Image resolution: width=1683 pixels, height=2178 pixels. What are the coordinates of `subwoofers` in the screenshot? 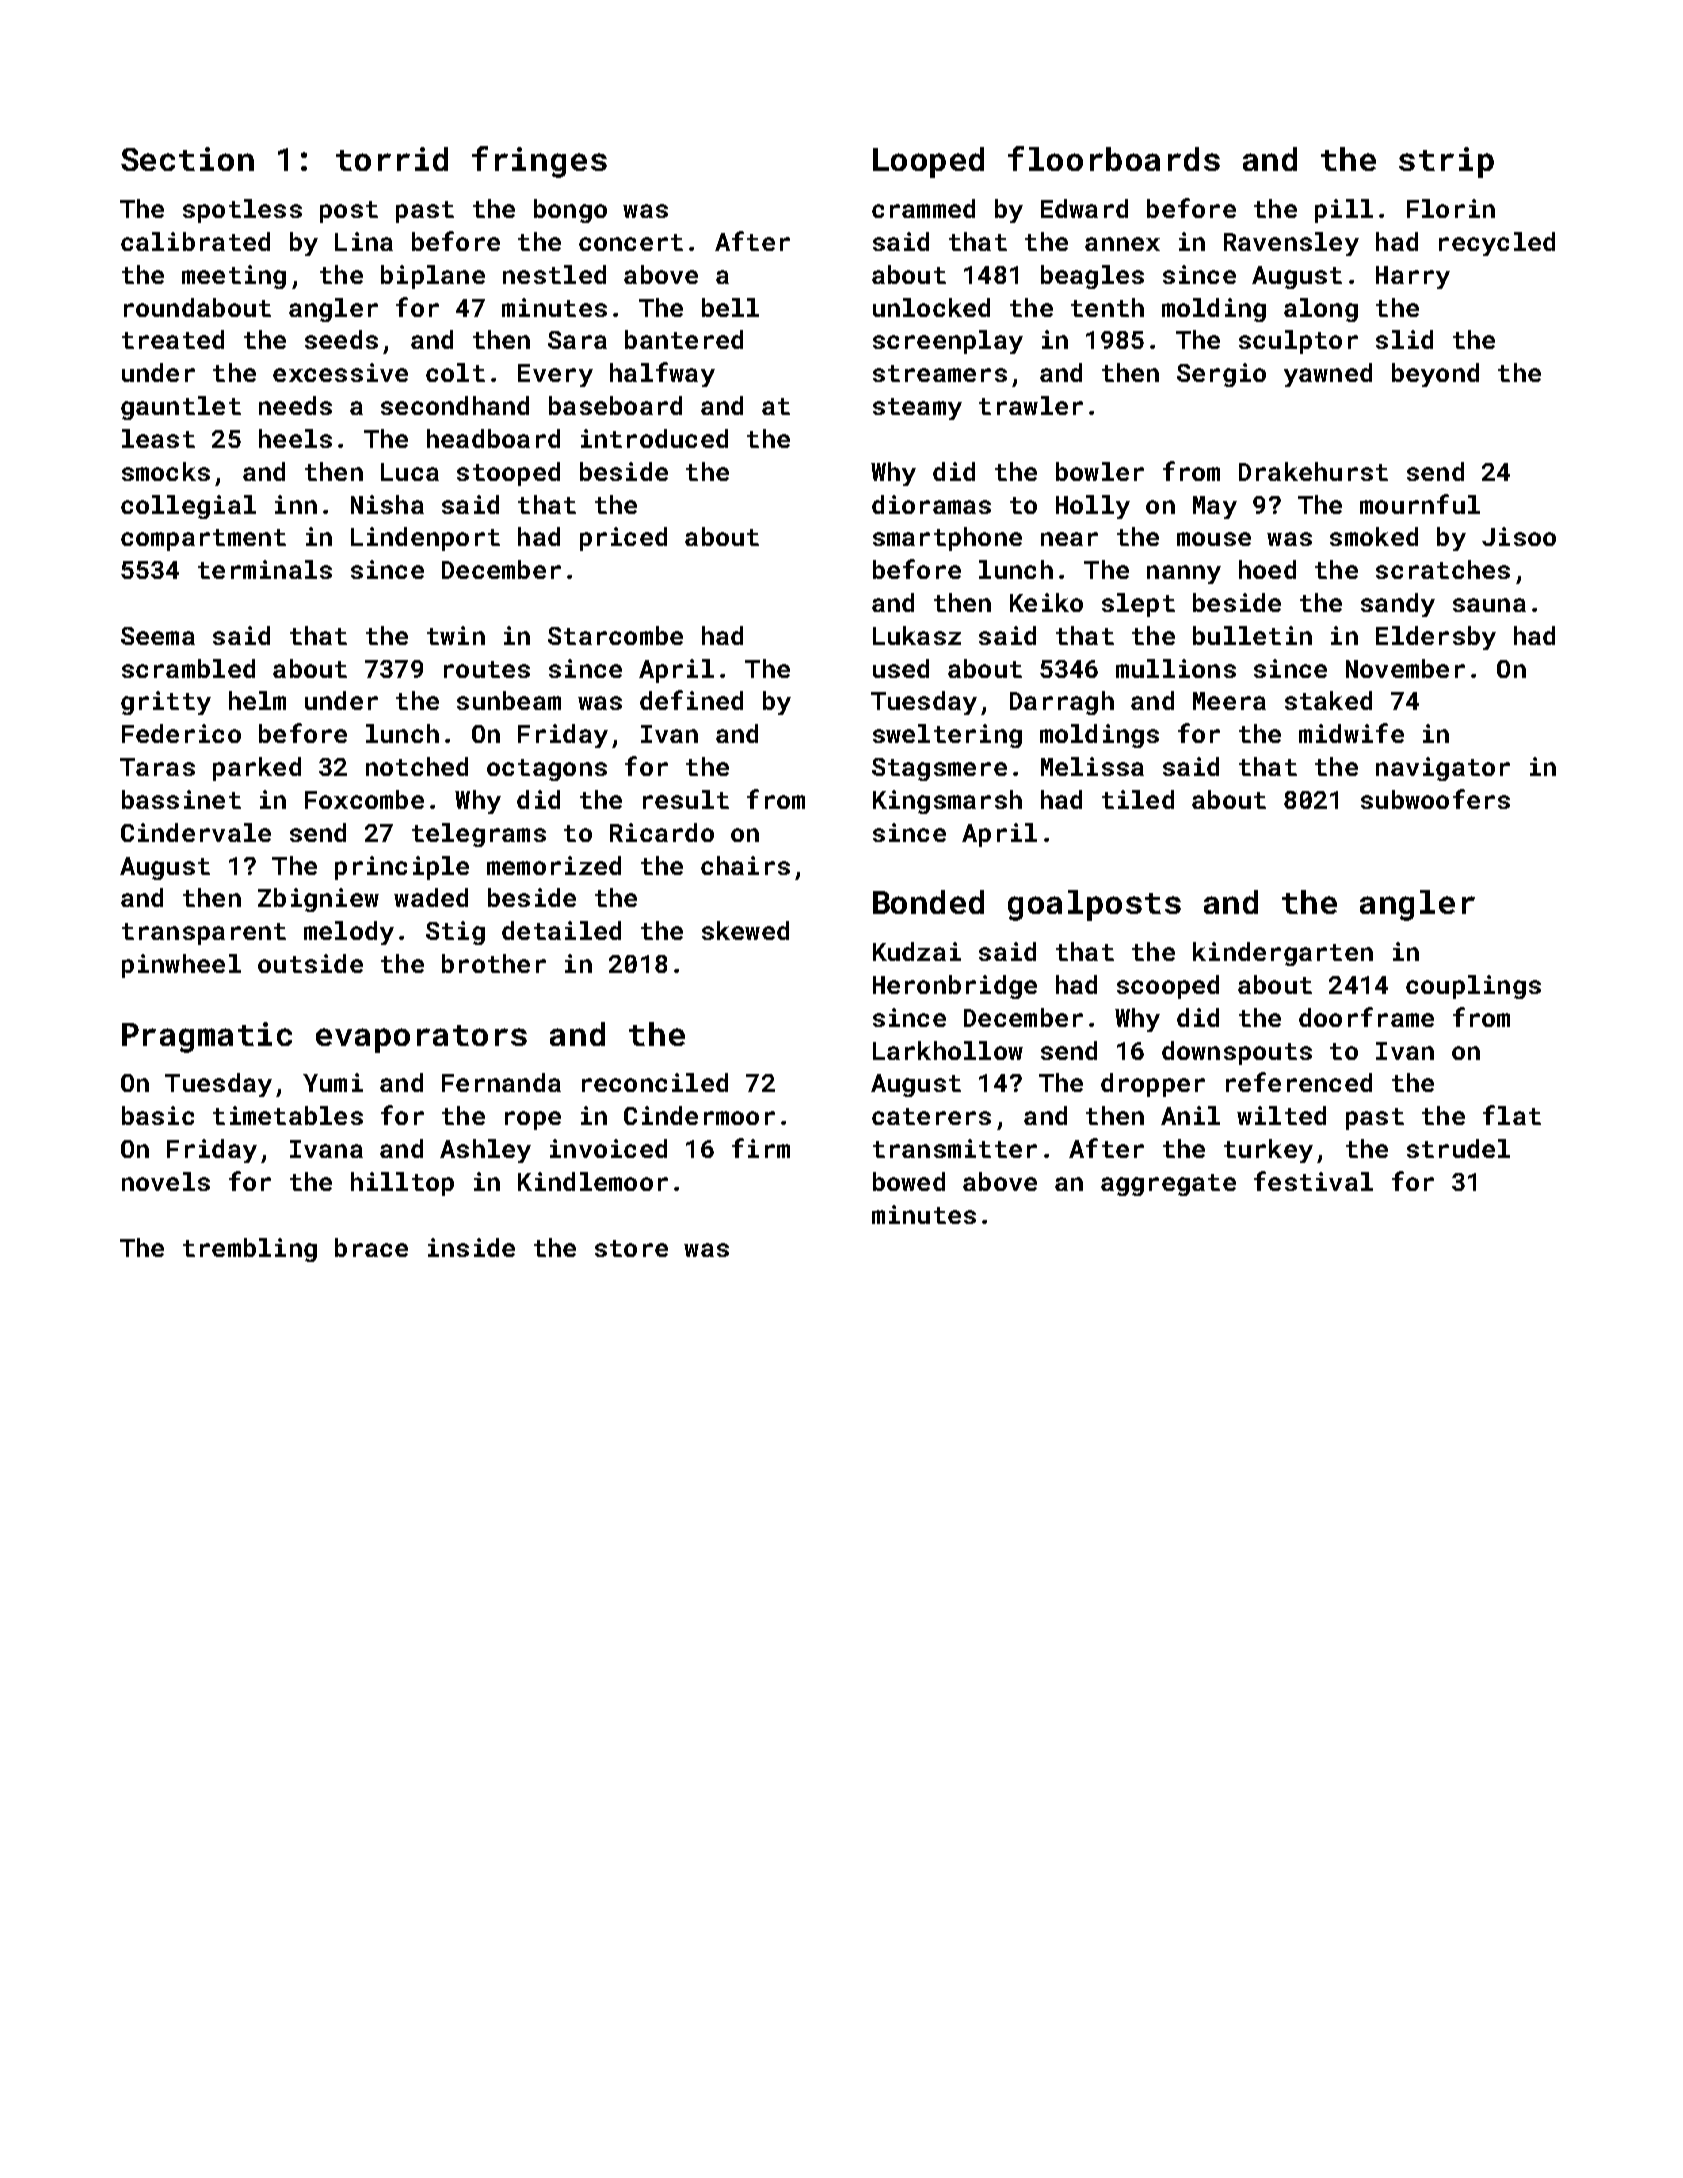 It's located at (1435, 799).
